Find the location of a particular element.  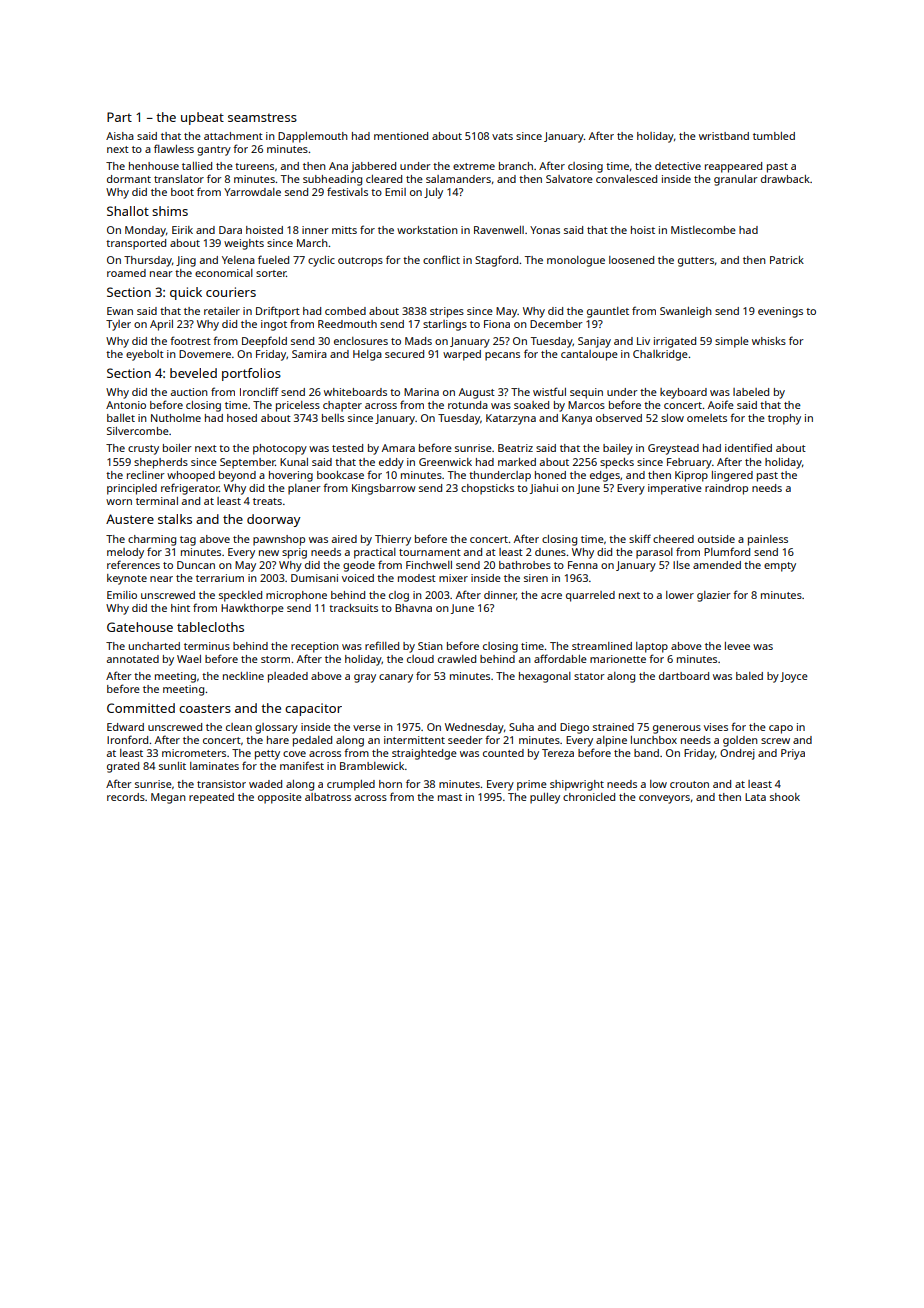

Ironcliff is located at coordinates (259, 391).
